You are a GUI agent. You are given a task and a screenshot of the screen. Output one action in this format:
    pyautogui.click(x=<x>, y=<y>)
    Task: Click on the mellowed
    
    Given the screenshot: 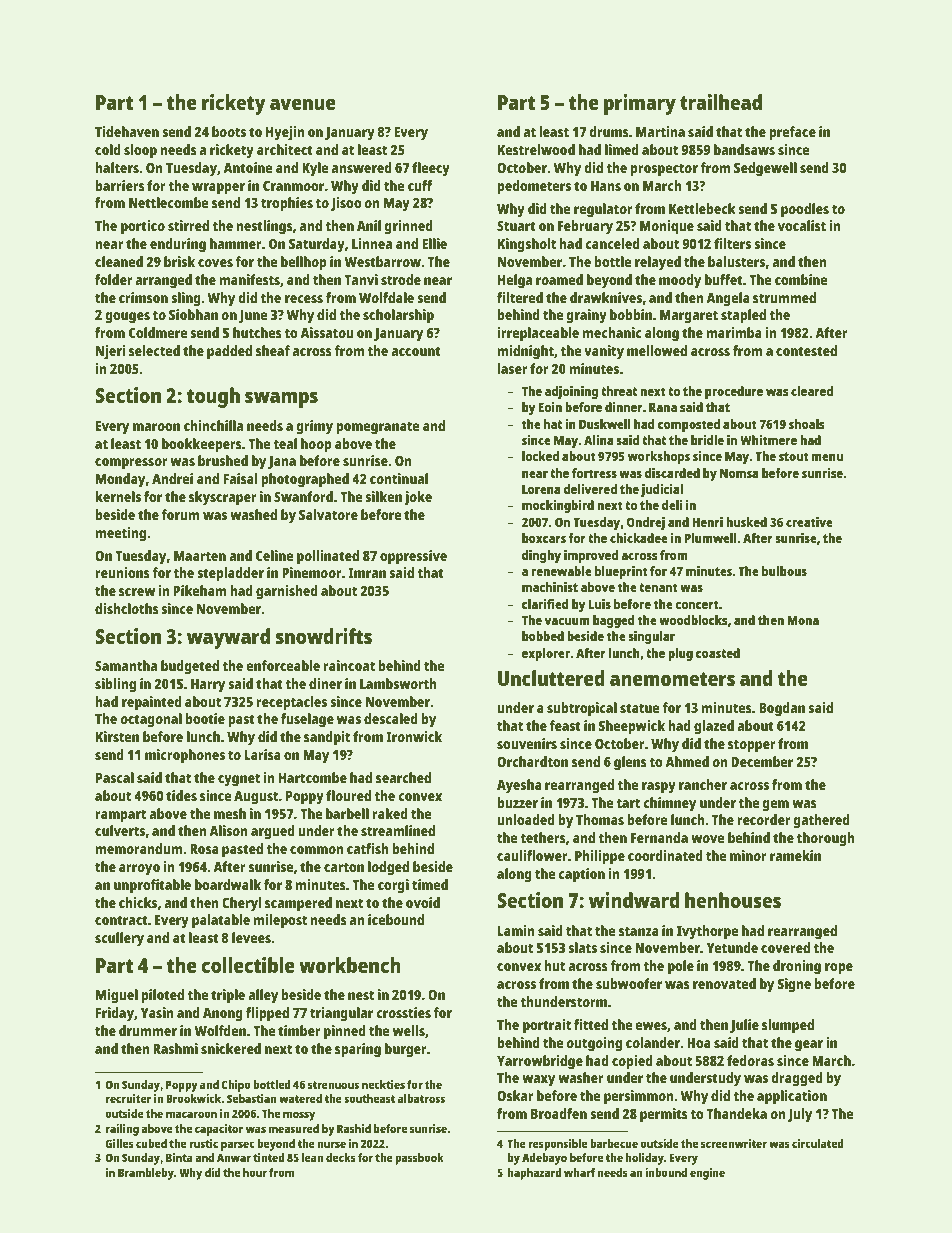 What is the action you would take?
    pyautogui.click(x=657, y=350)
